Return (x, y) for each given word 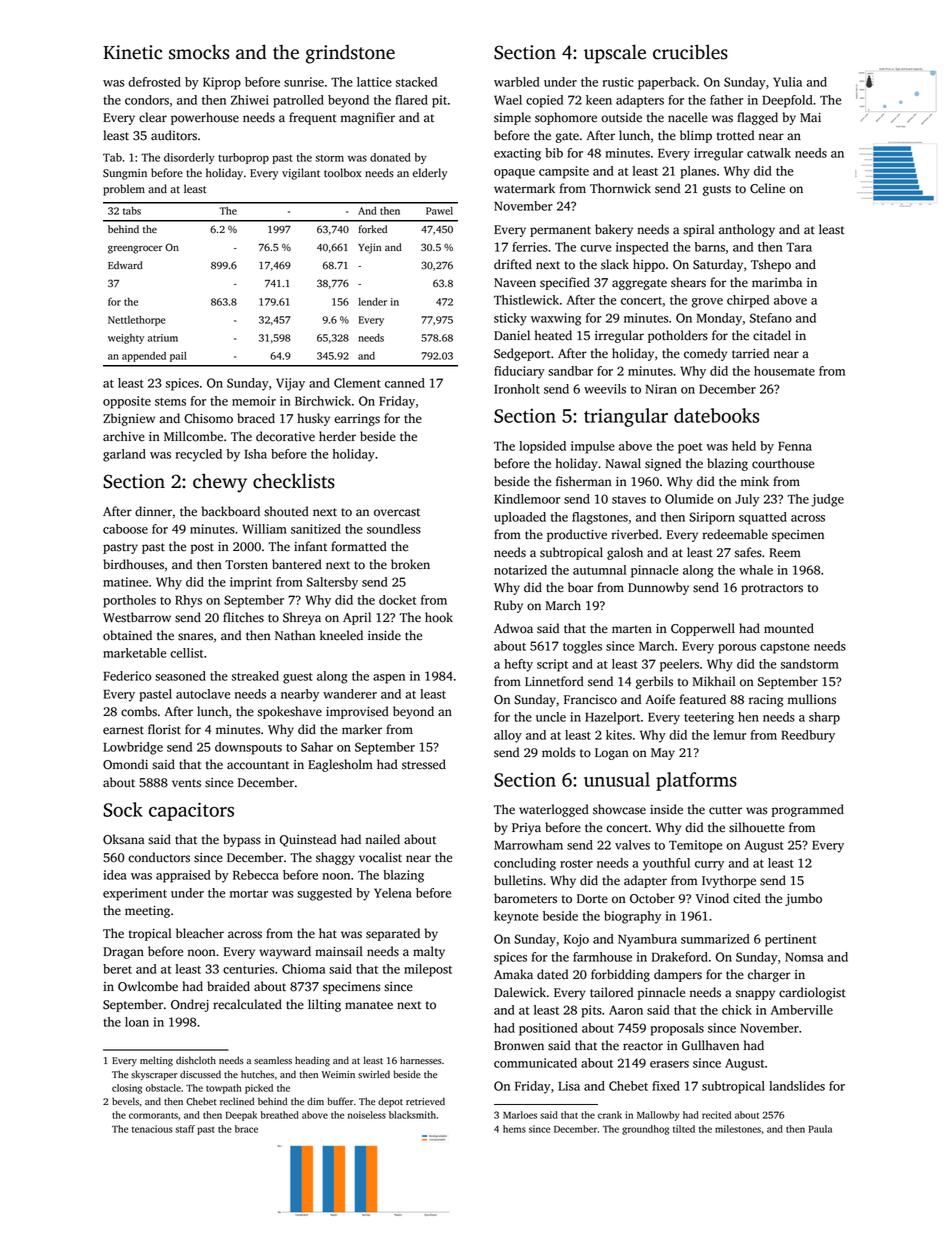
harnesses (421, 1060)
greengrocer (135, 249)
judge (827, 500)
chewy (220, 483)
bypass (242, 840)
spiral (698, 230)
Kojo (576, 940)
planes (698, 172)
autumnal (599, 570)
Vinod (712, 898)
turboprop (243, 158)
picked (259, 1089)
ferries (530, 247)
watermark (524, 188)
